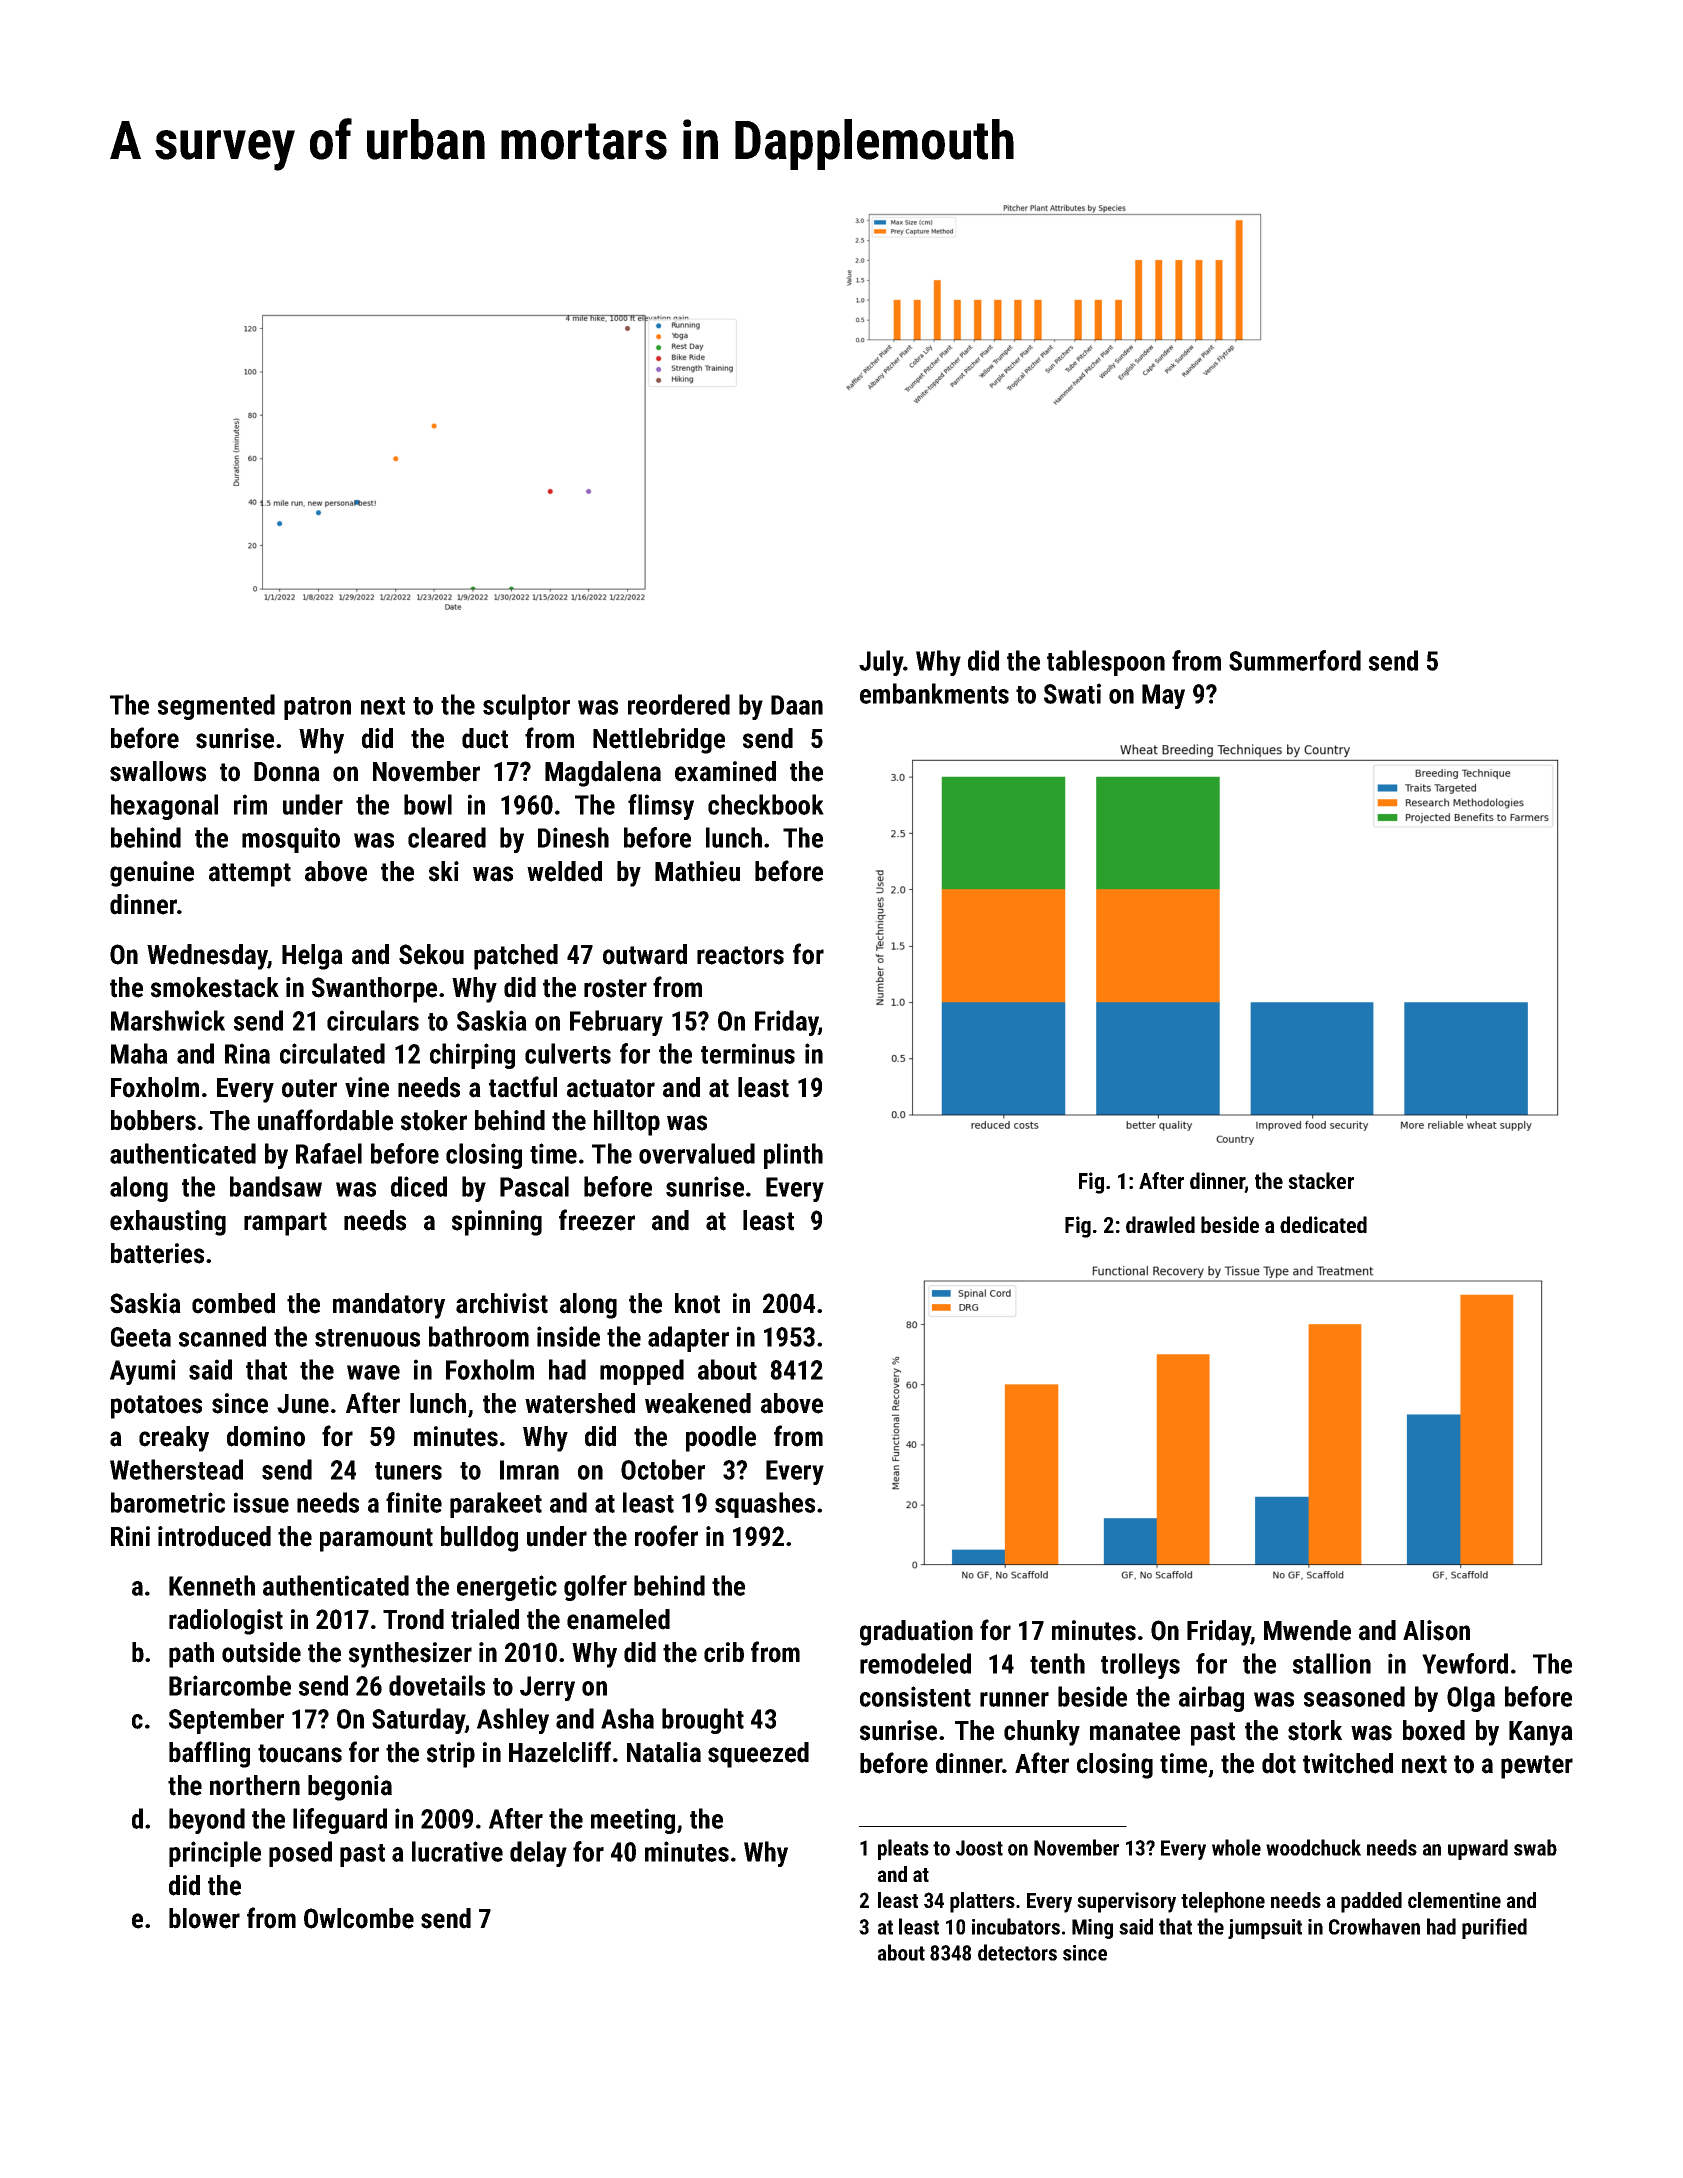 The image size is (1683, 2178). Describe the element at coordinates (1295, 660) in the screenshot. I see `Summerford` at that location.
